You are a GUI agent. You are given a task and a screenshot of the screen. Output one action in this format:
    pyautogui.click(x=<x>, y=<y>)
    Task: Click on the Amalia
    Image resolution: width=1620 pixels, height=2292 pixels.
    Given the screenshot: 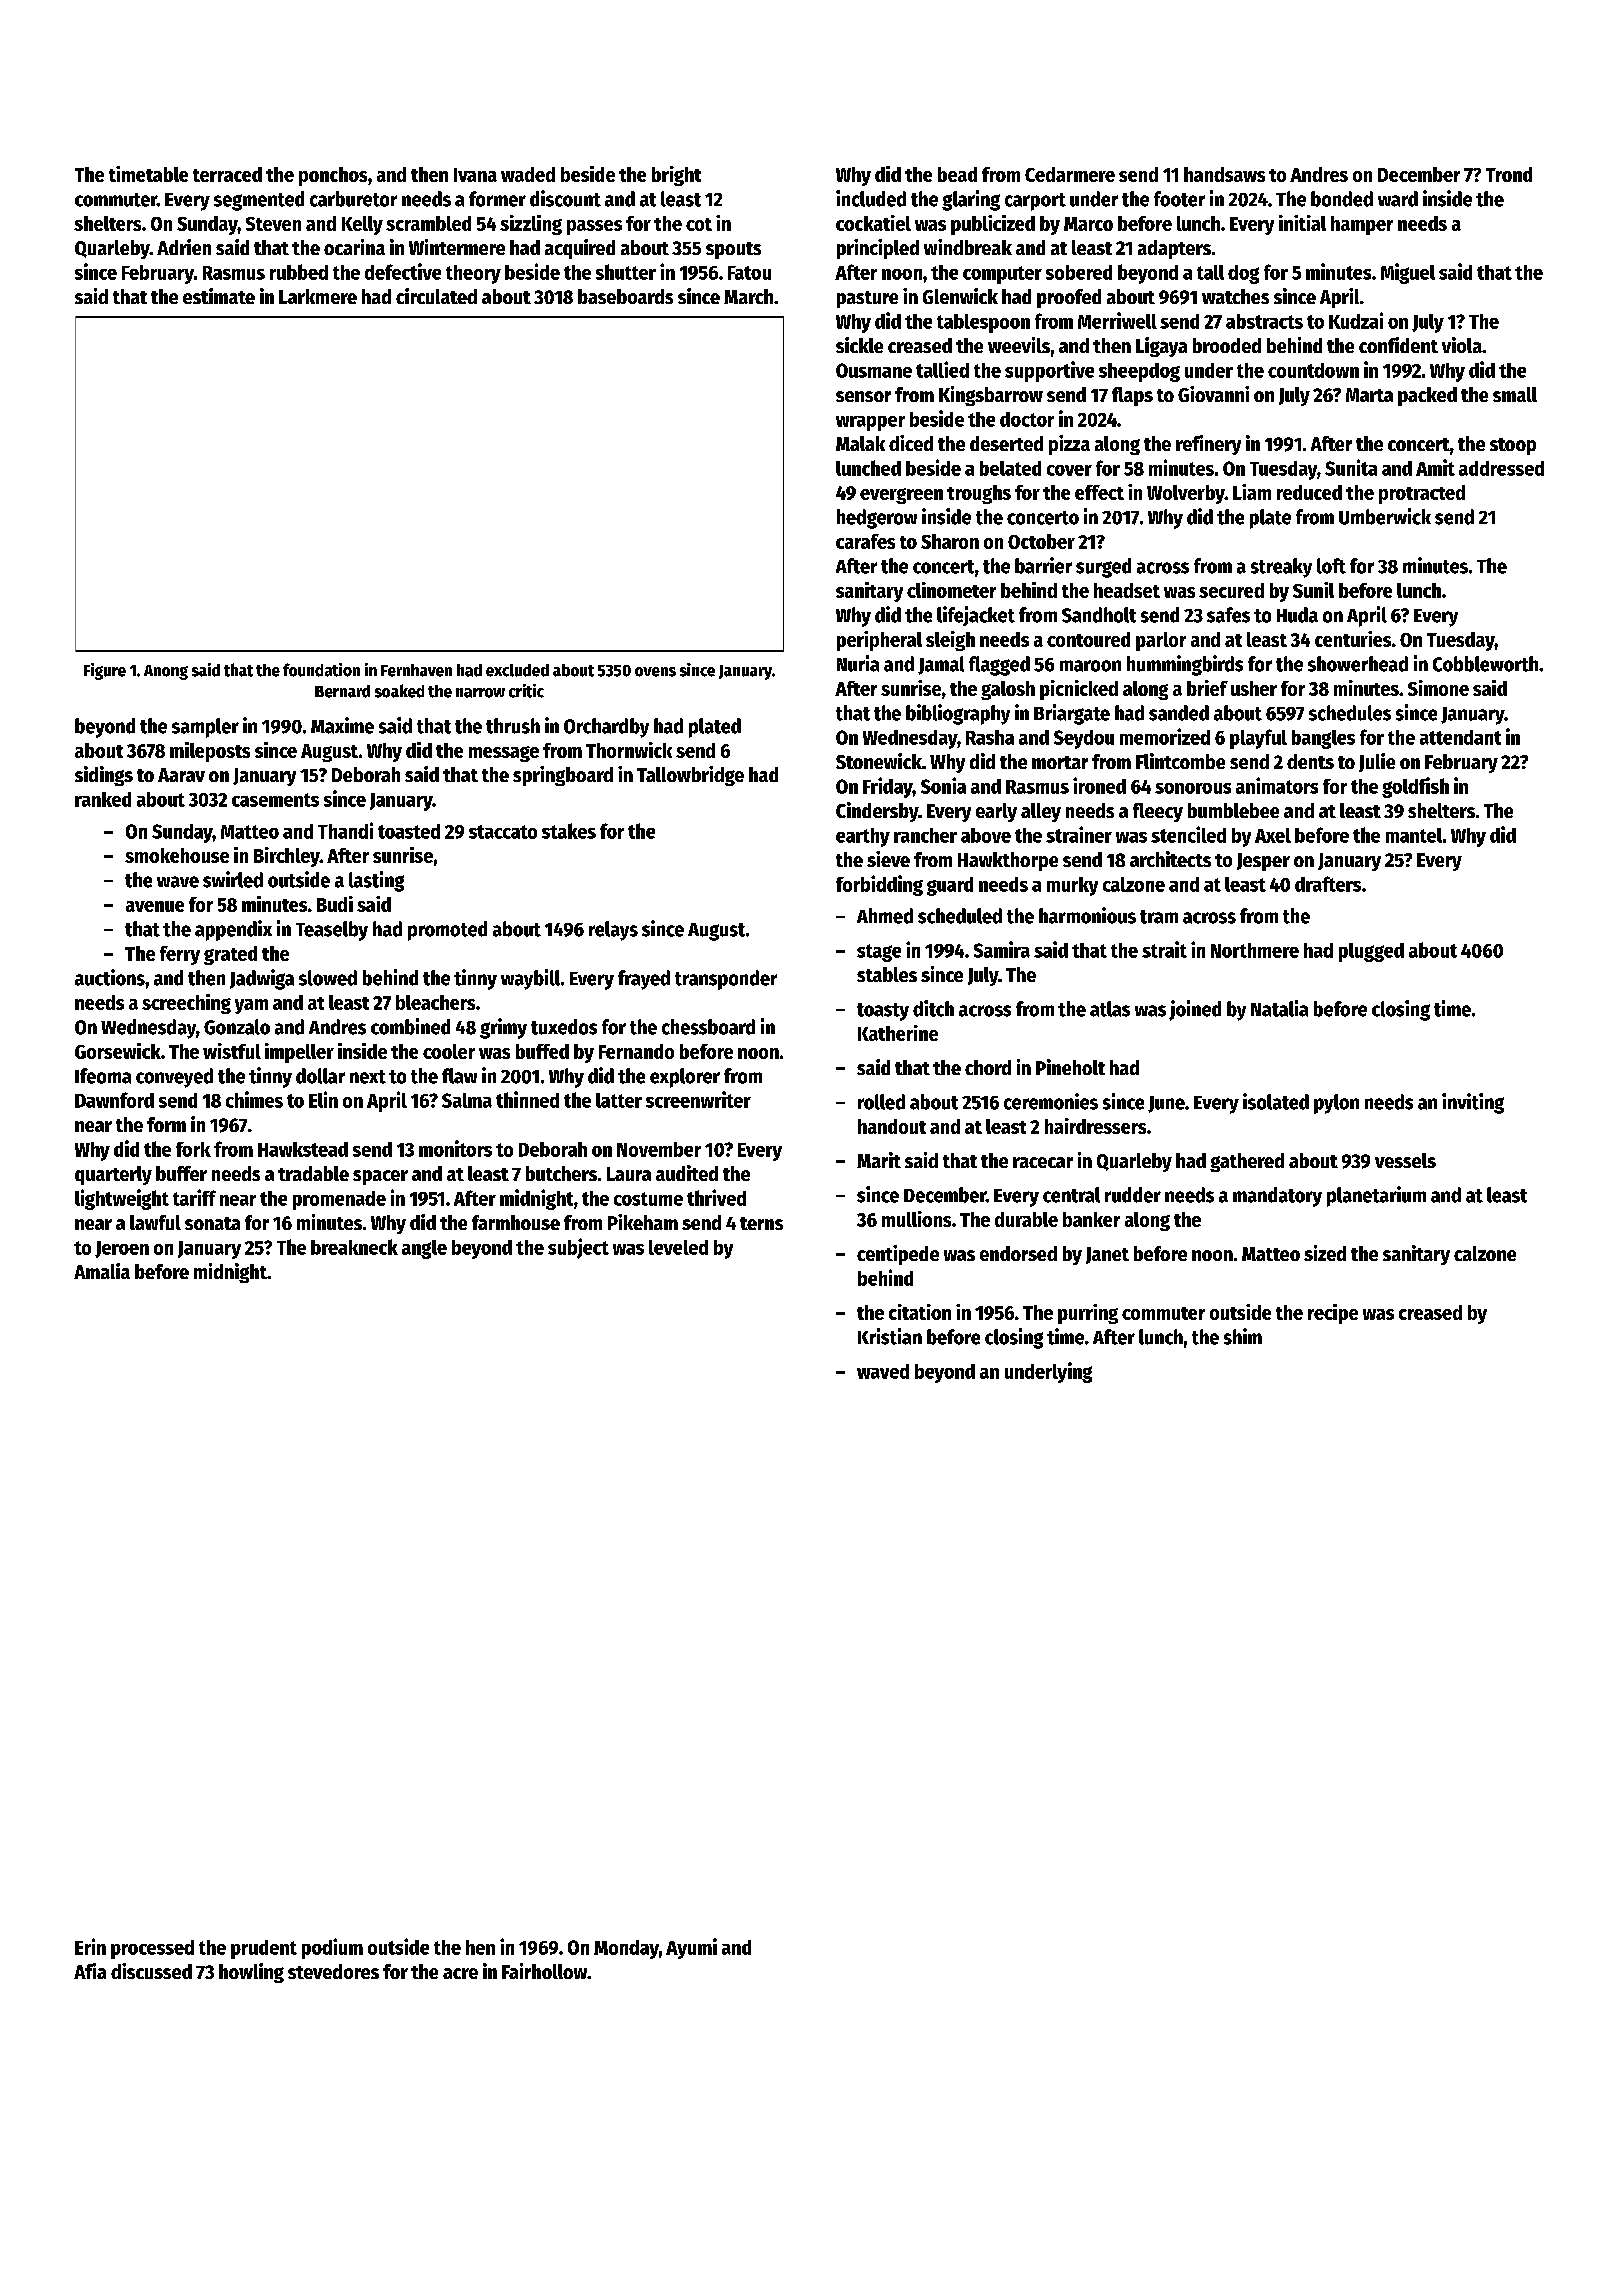 What is the action you would take?
    pyautogui.click(x=102, y=1271)
